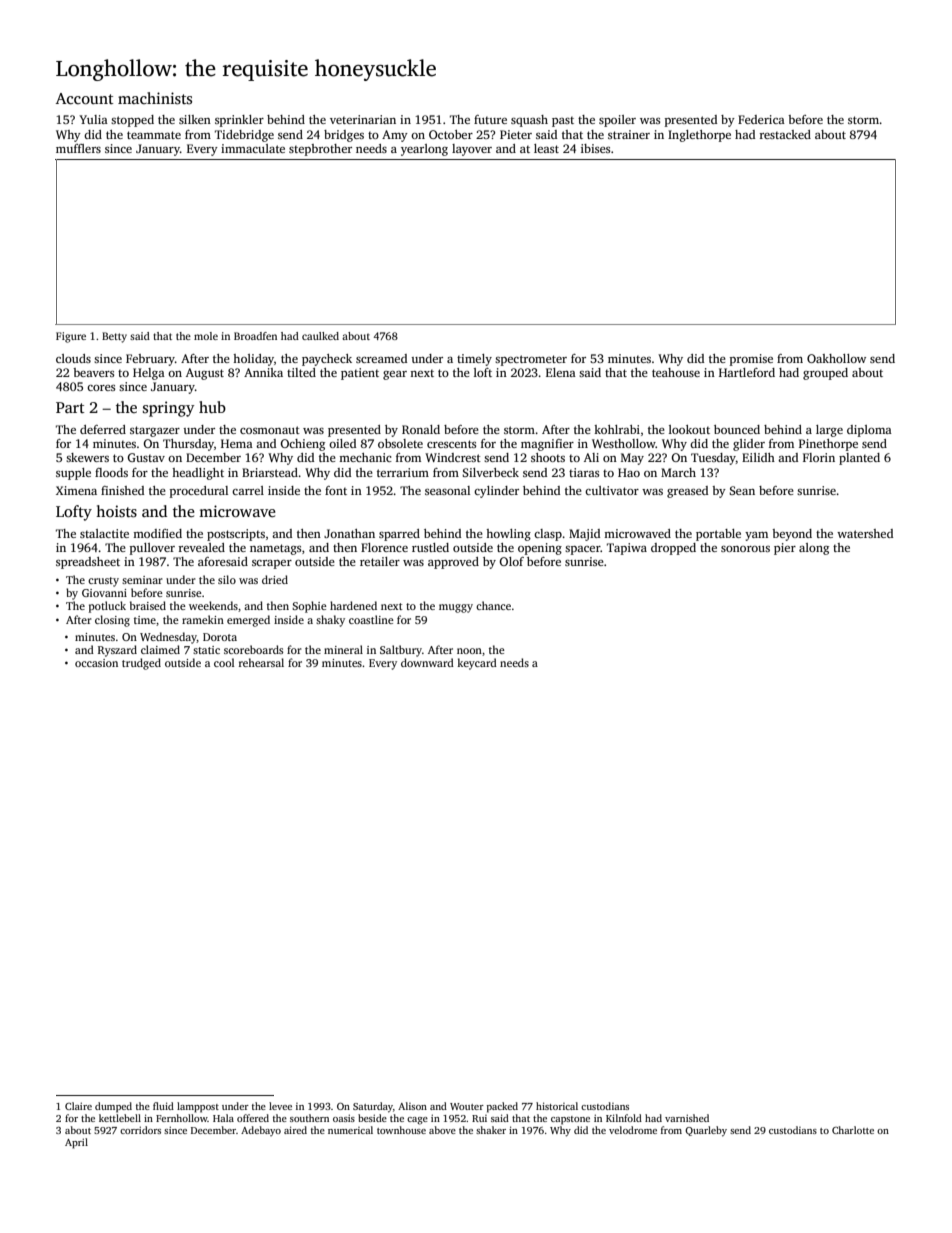 The image size is (952, 1233). Describe the element at coordinates (469, 651) in the screenshot. I see `noon` at that location.
